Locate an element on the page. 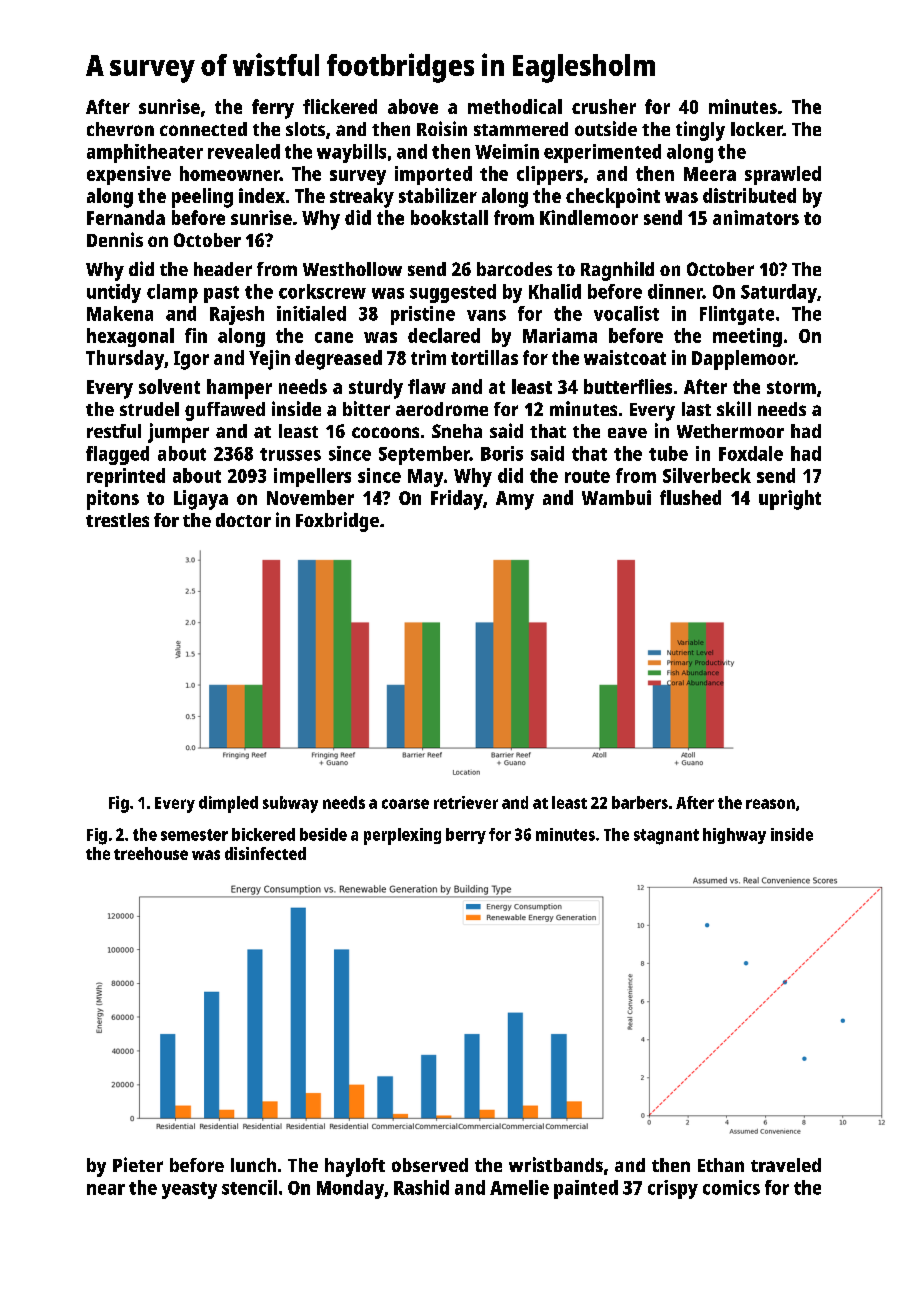 The image size is (908, 1316). animators is located at coordinates (756, 217).
